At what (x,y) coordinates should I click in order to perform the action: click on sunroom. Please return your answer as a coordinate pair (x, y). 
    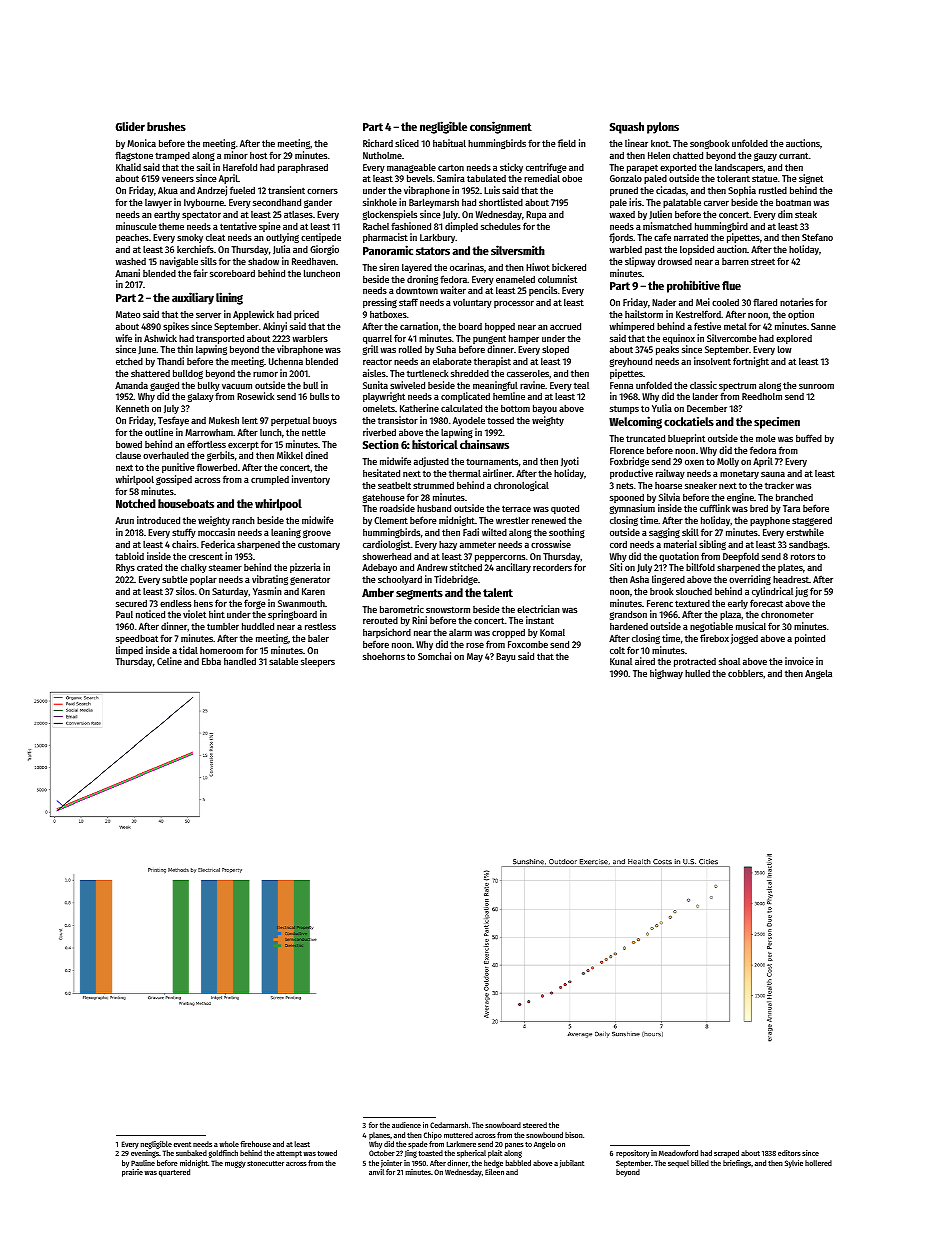
    Looking at the image, I should click on (816, 386).
